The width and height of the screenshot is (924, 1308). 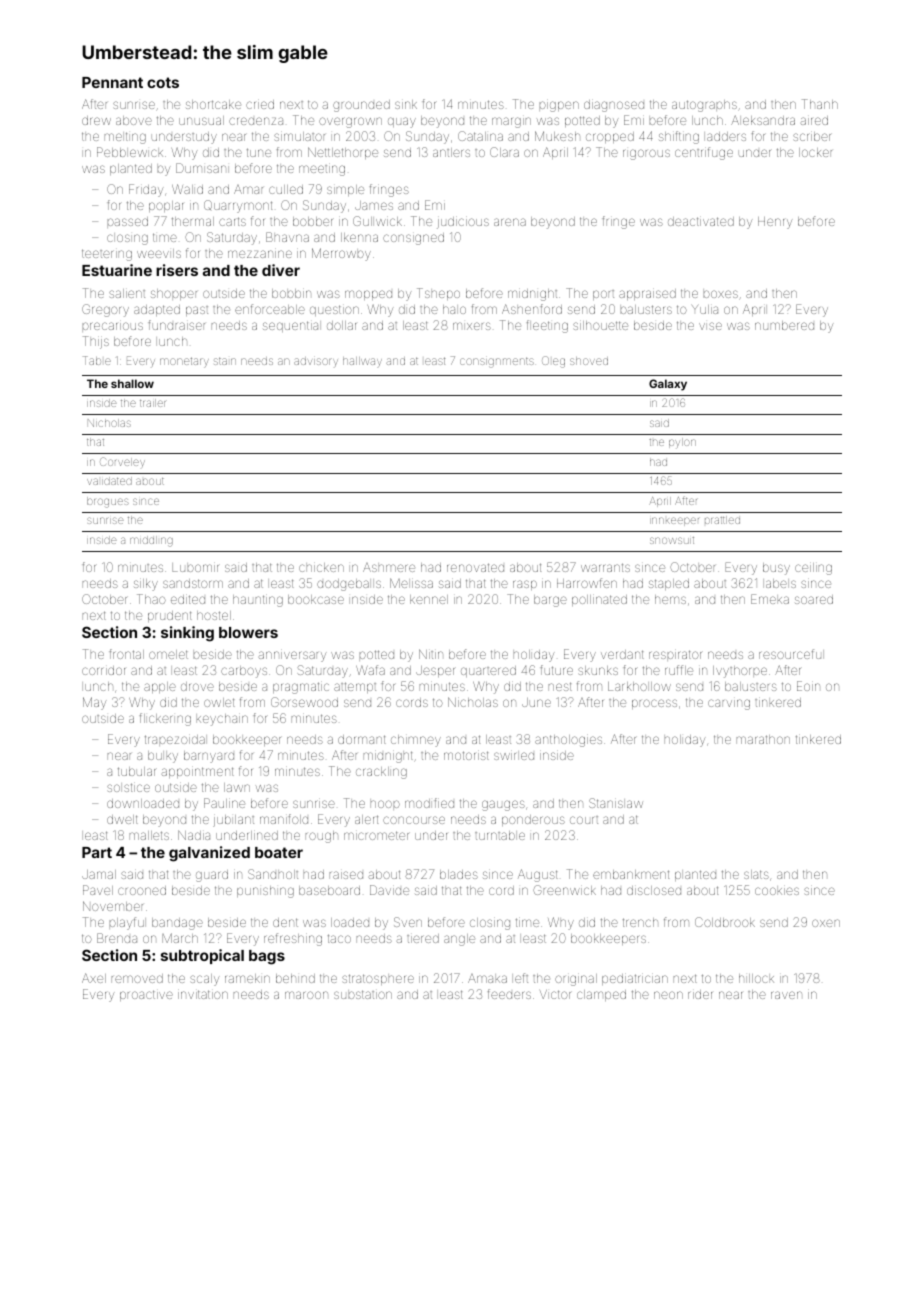 I want to click on proactive, so click(x=146, y=995).
